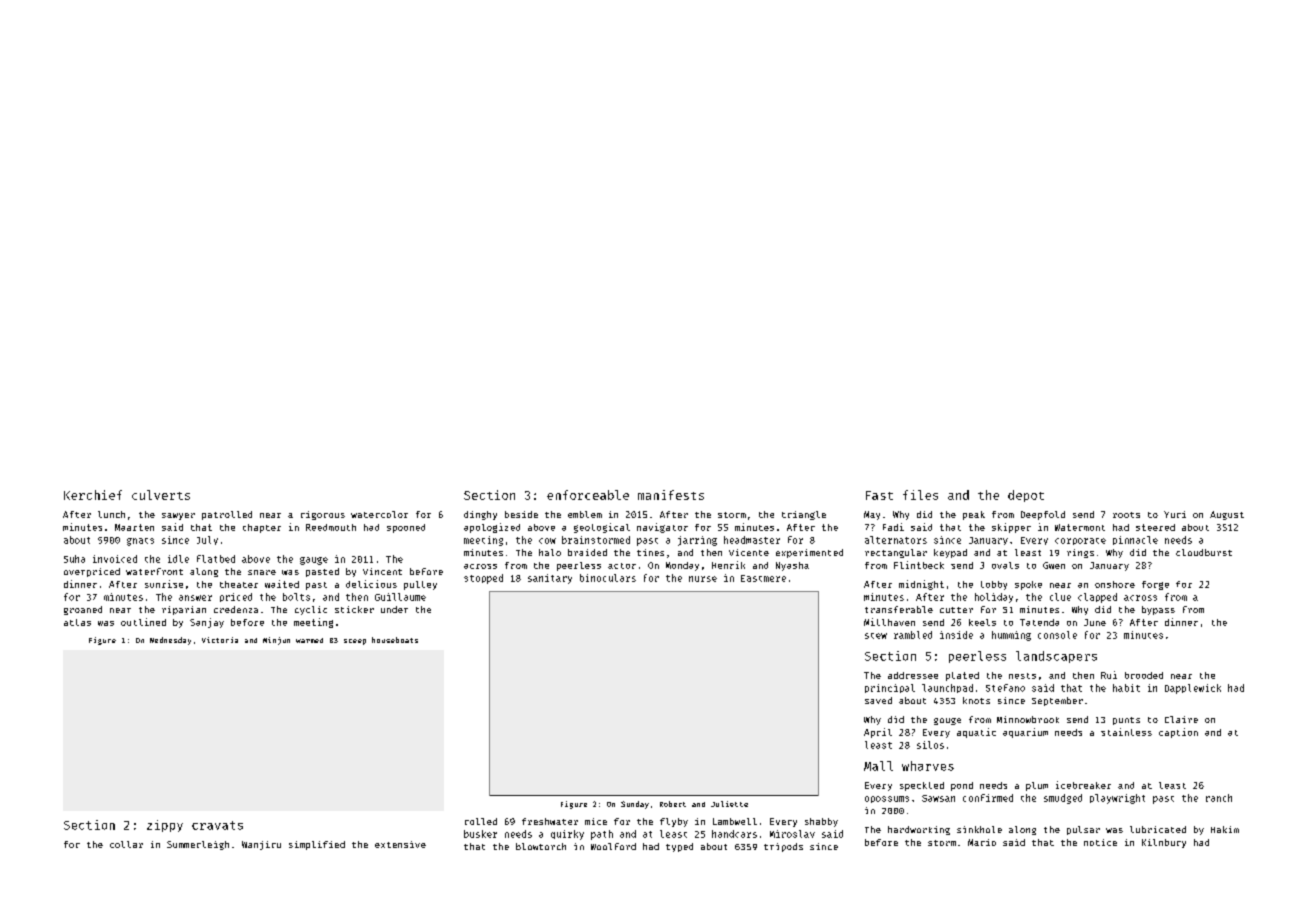 The image size is (1308, 924). What do you see at coordinates (1056, 657) in the document?
I see `landscapers` at bounding box center [1056, 657].
